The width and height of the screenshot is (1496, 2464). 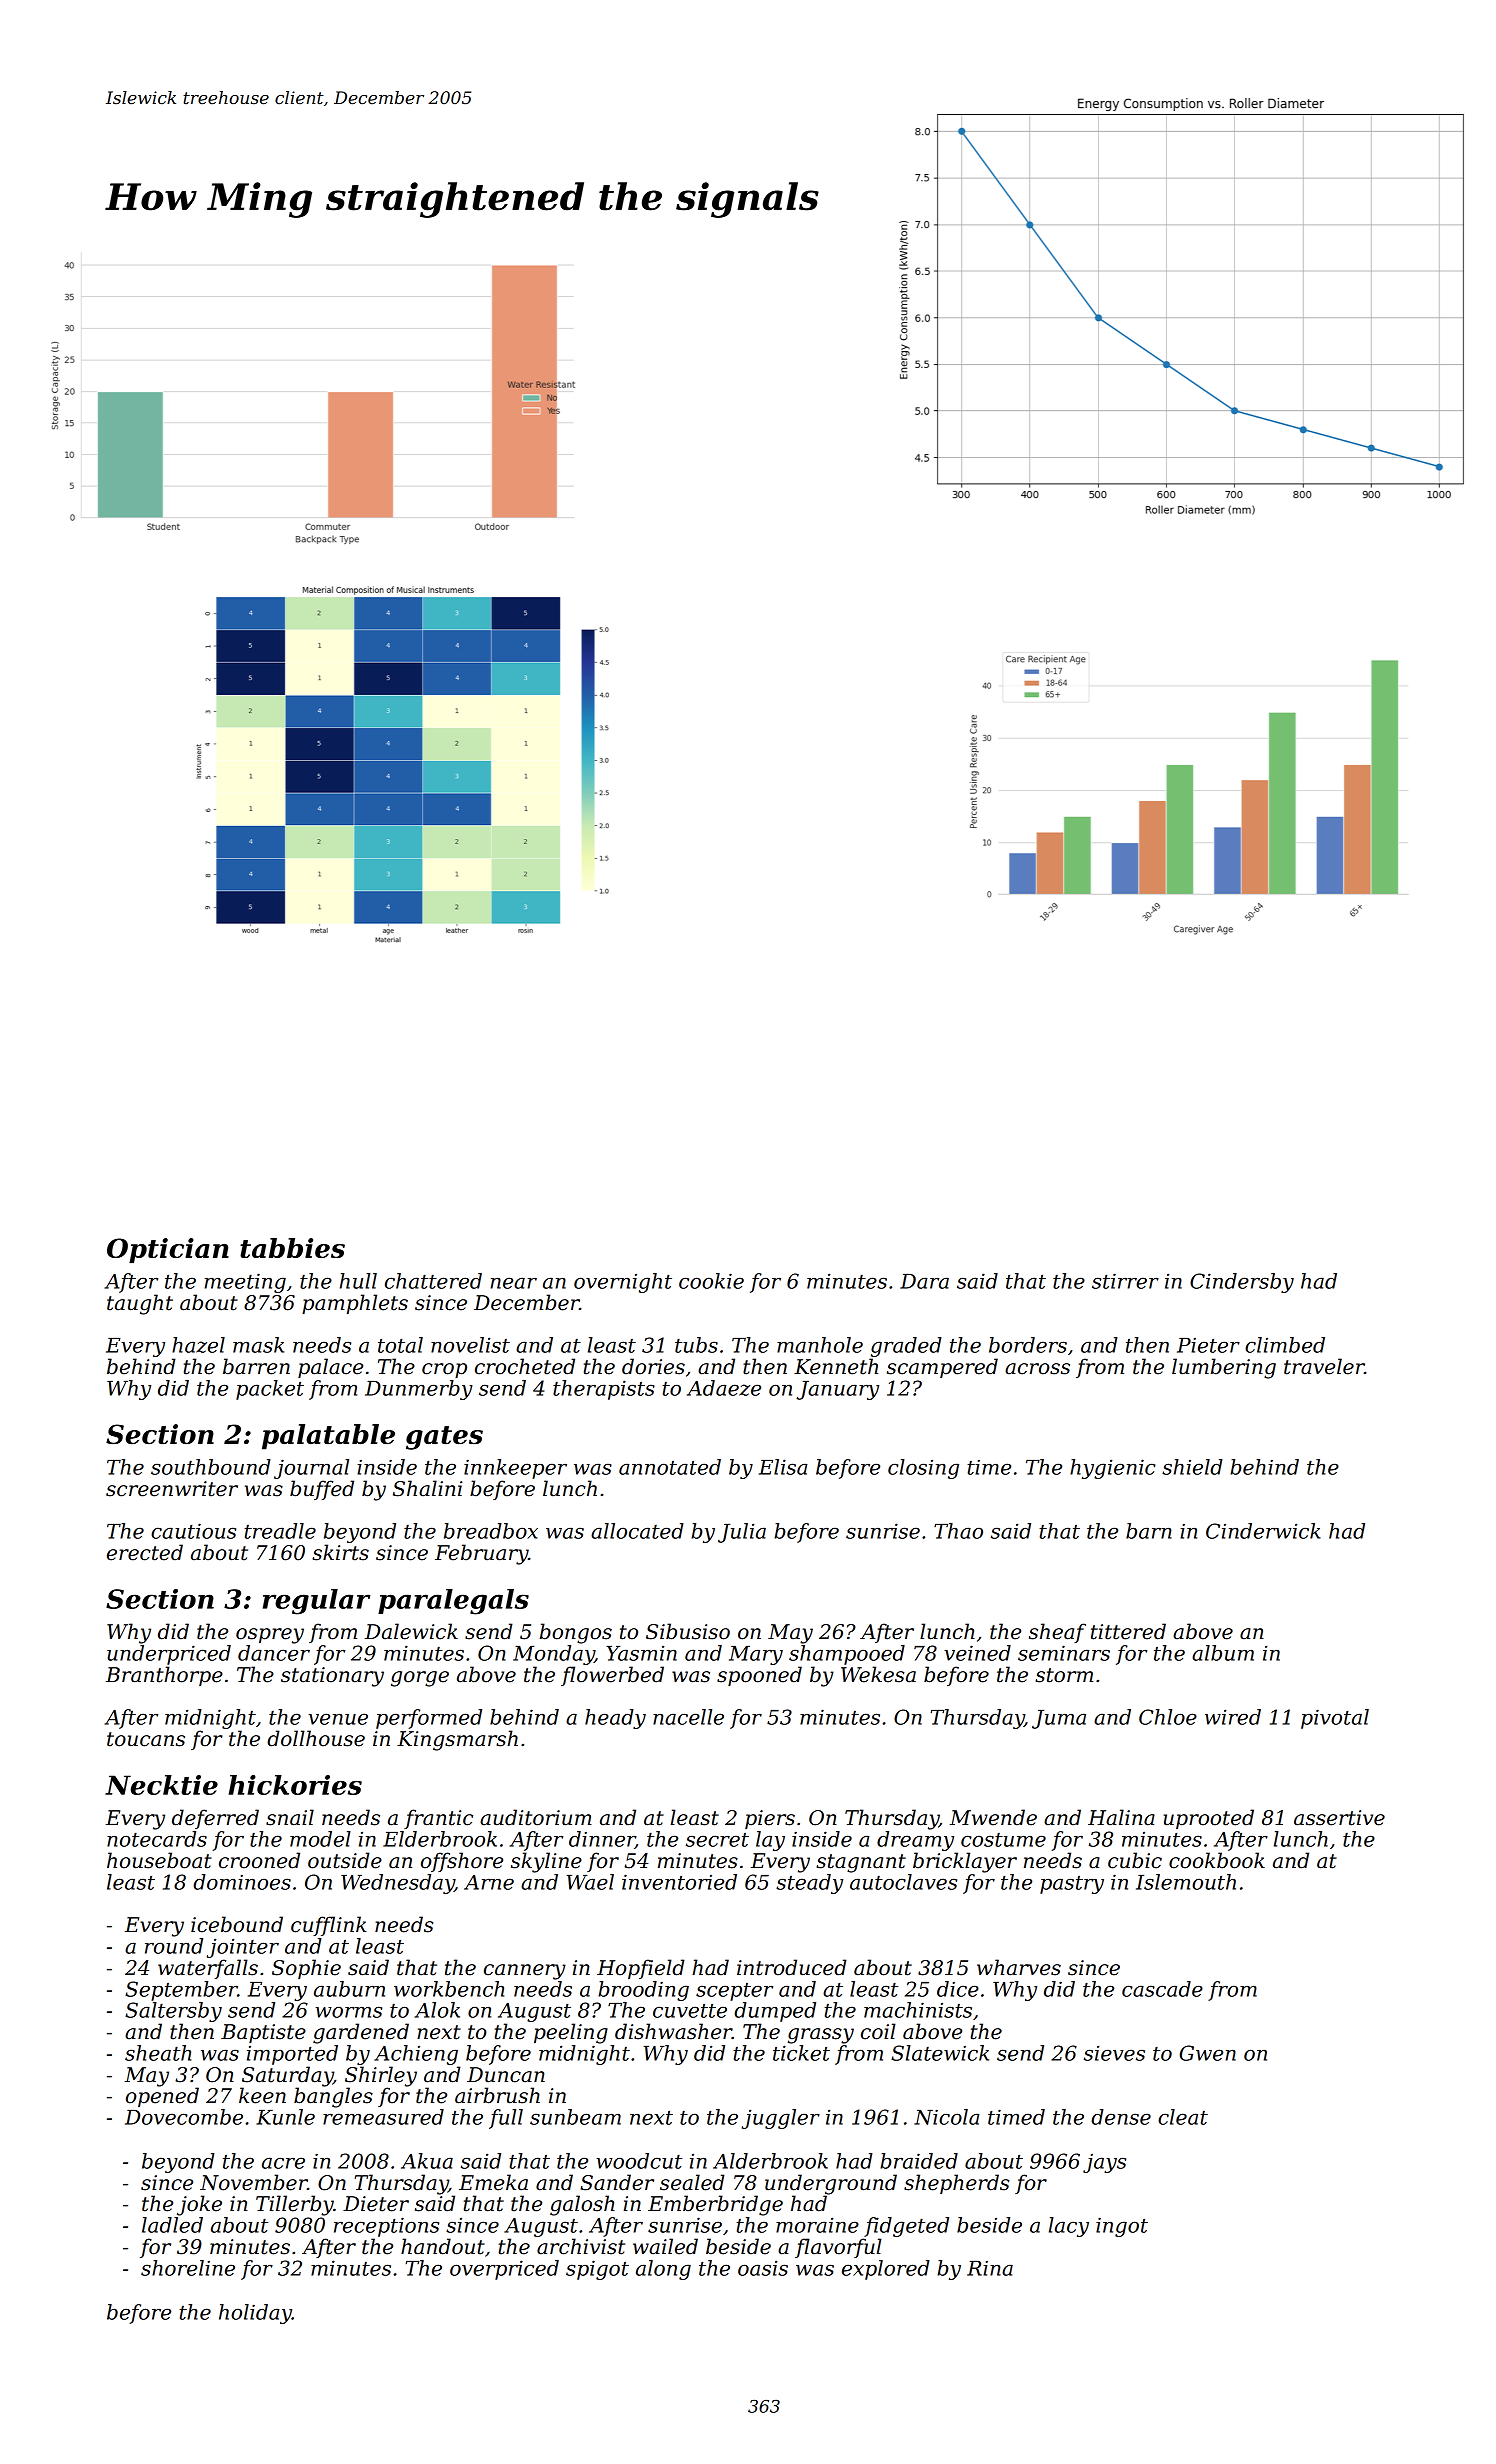 What do you see at coordinates (1183, 2117) in the screenshot?
I see `cleat` at bounding box center [1183, 2117].
